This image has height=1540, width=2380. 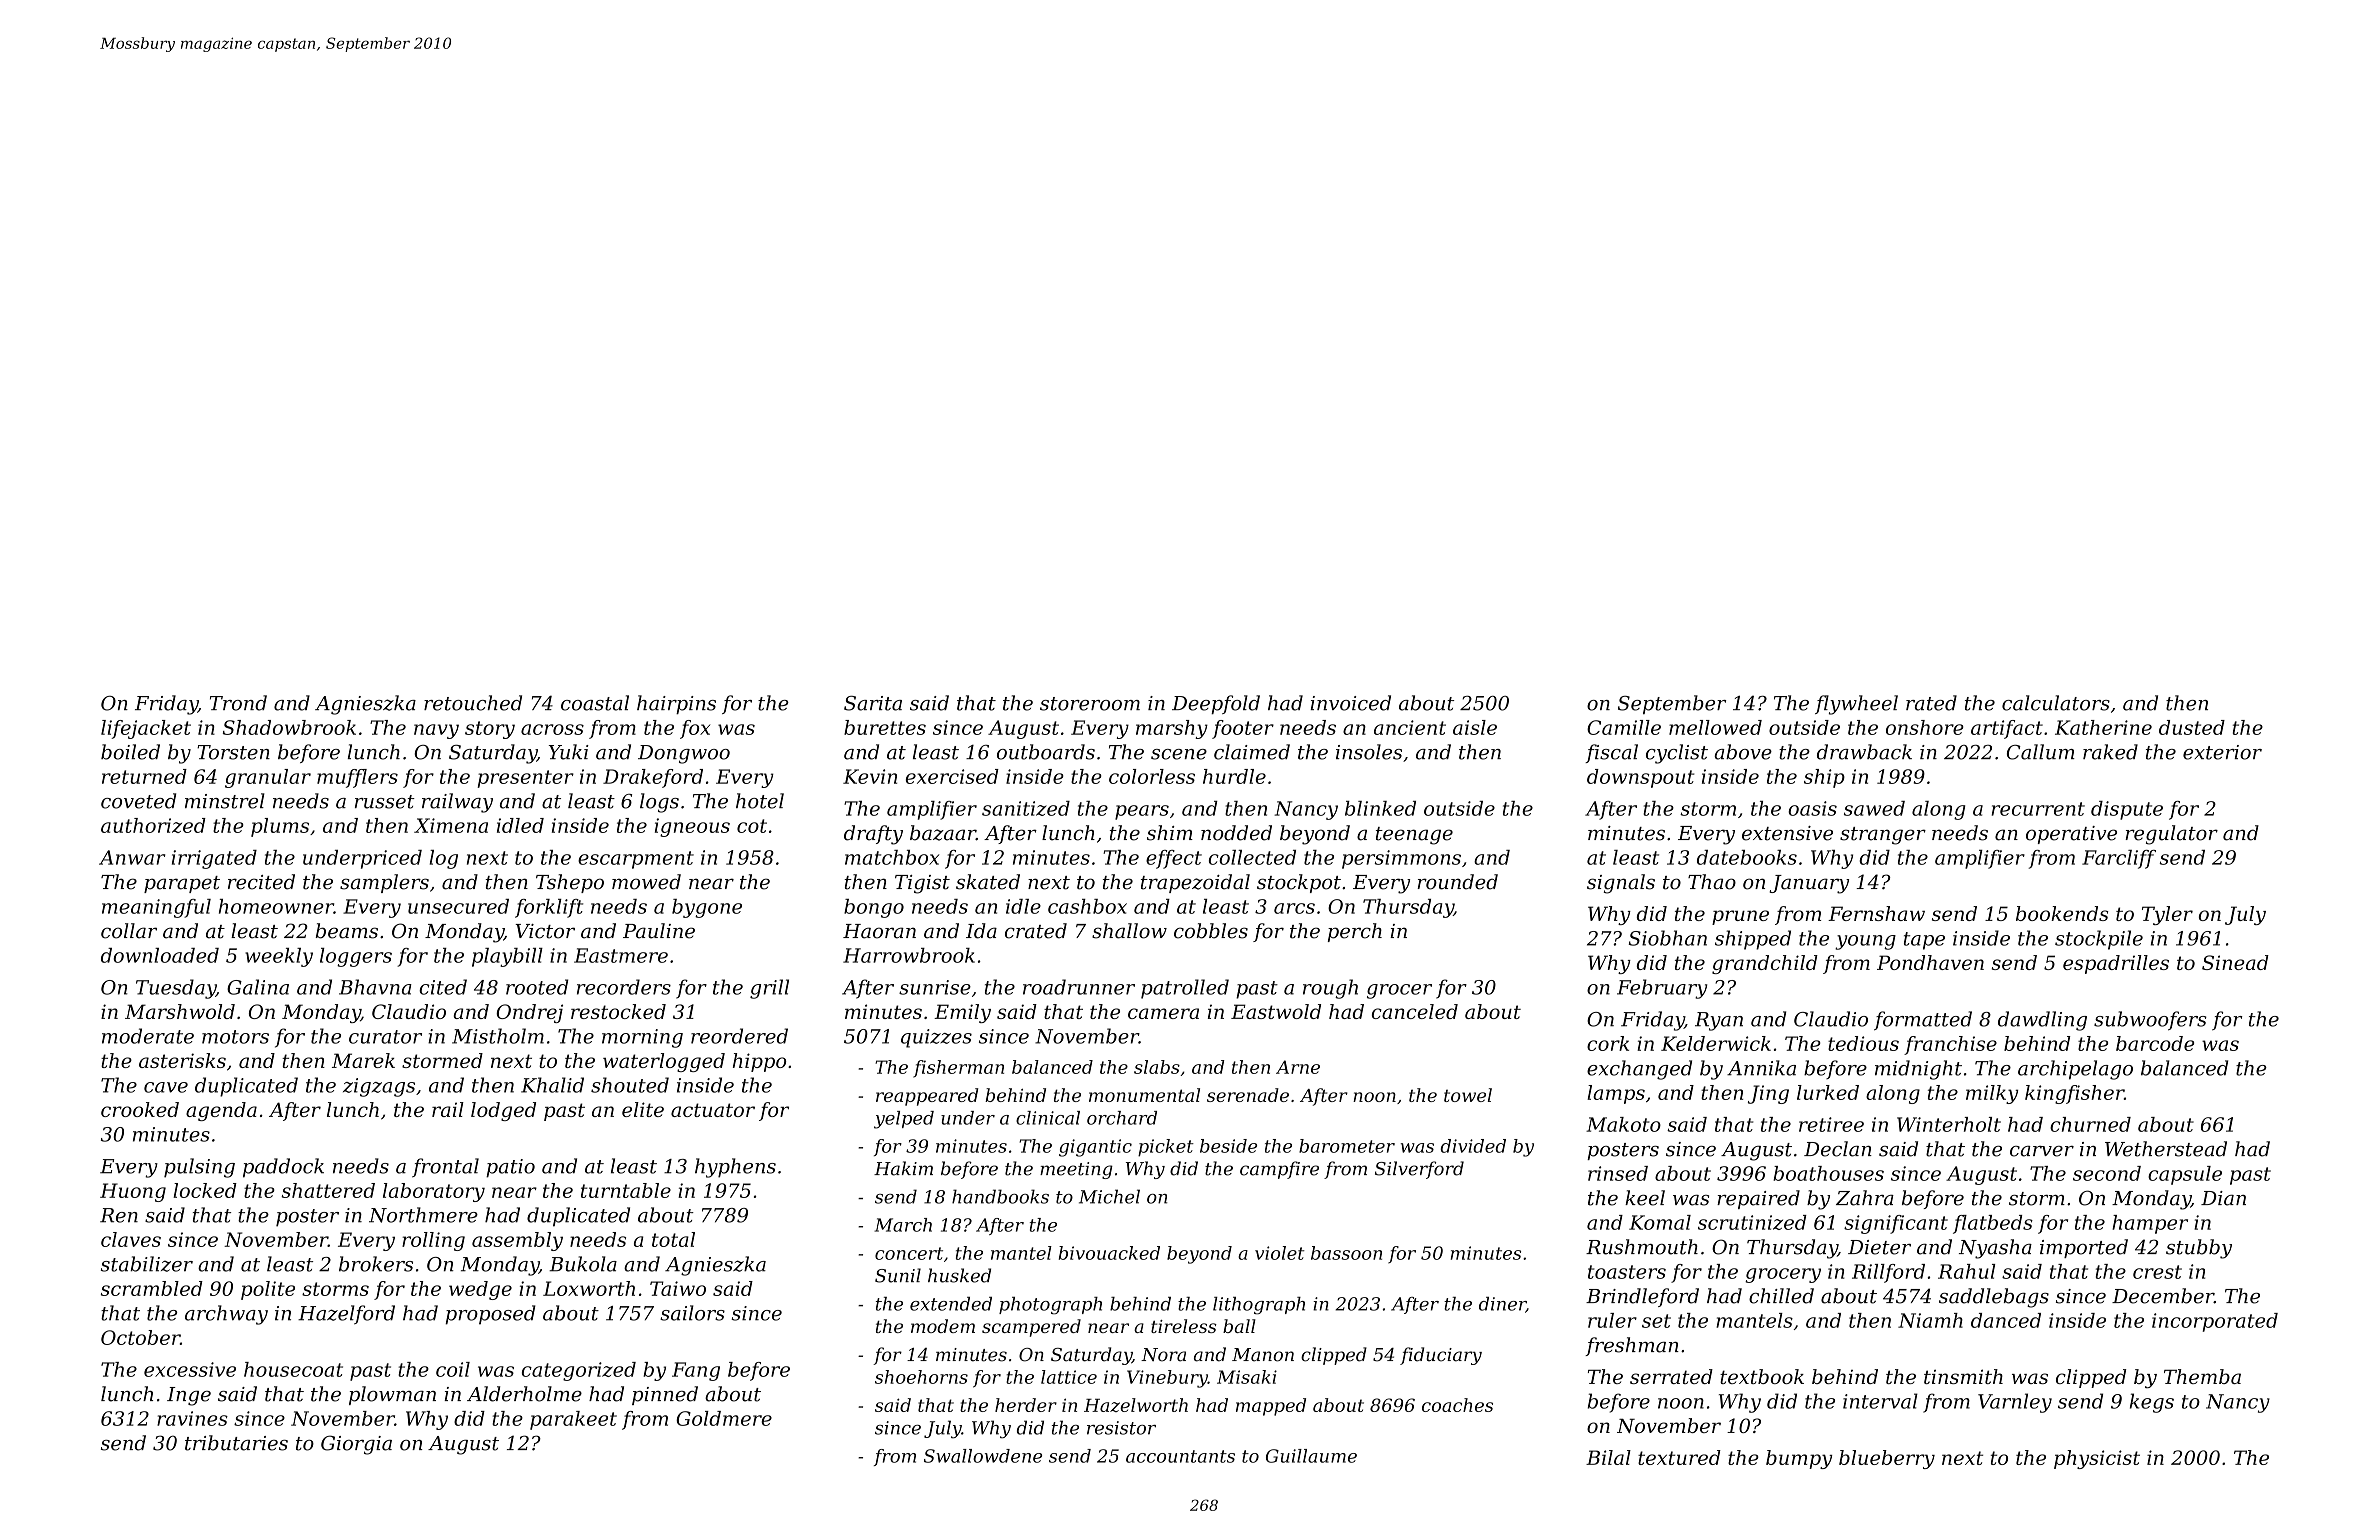 I want to click on cobbles, so click(x=1211, y=931).
